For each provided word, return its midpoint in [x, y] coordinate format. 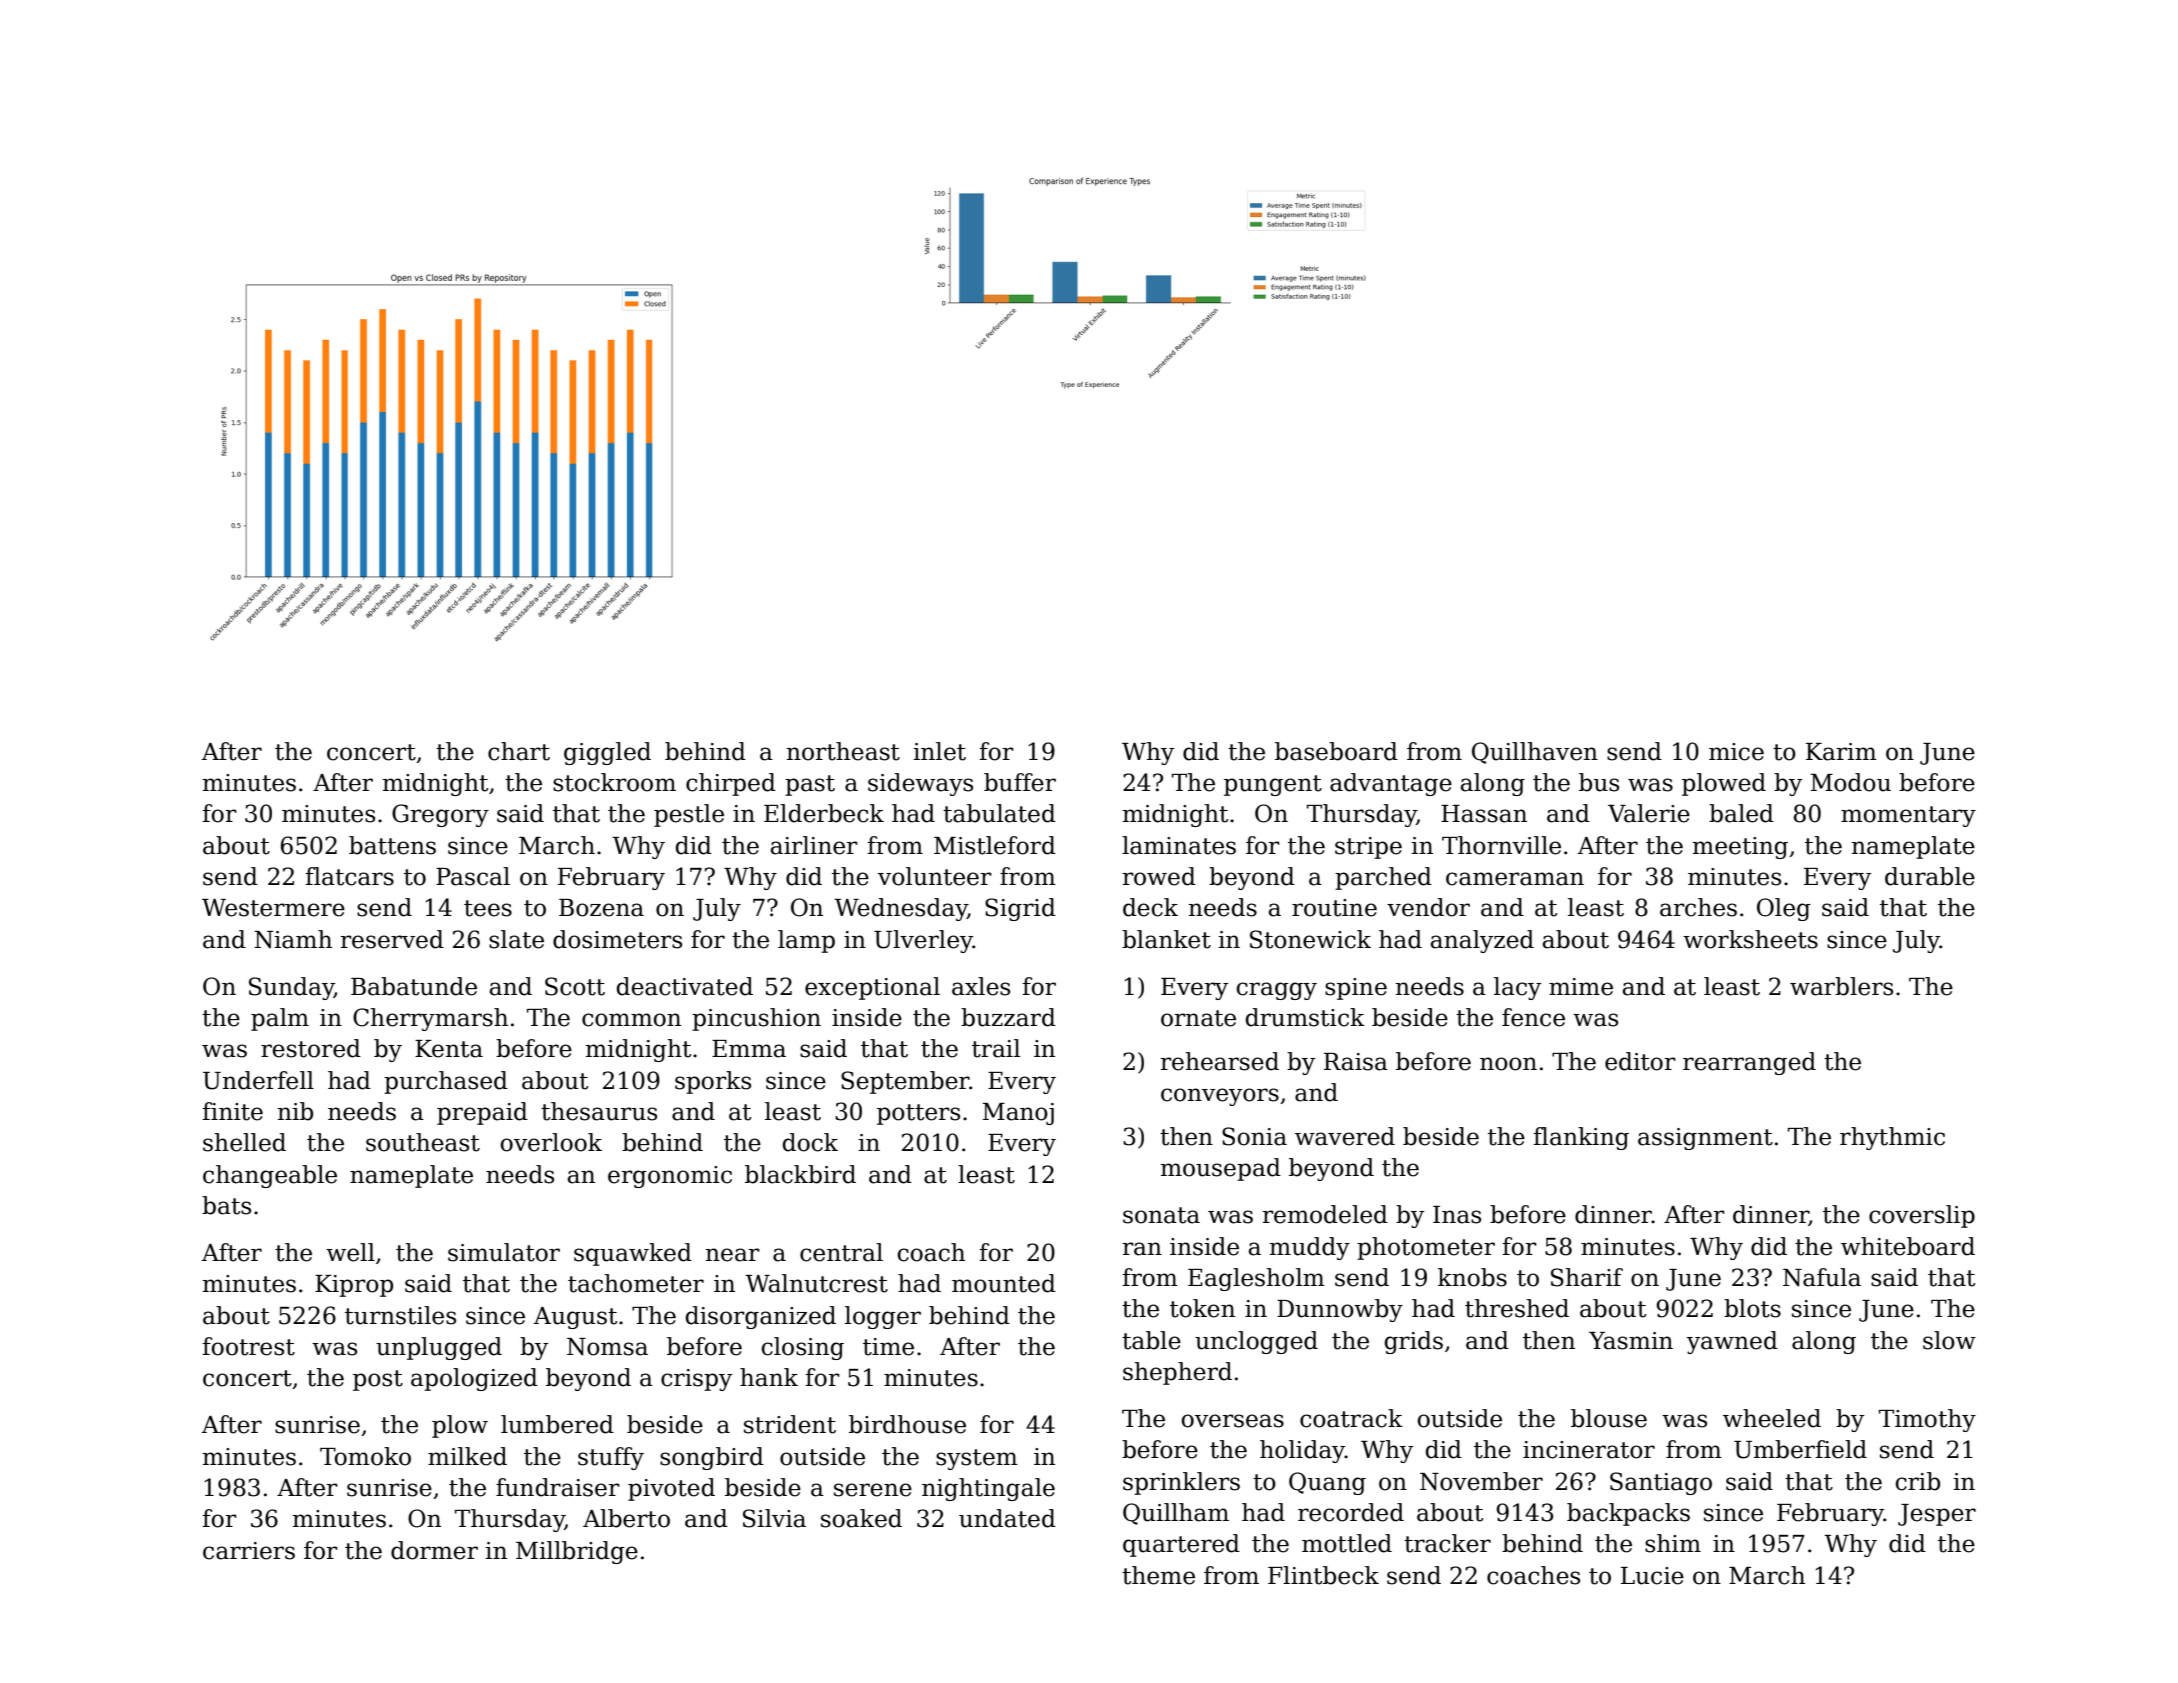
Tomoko [365, 1456]
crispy [696, 1380]
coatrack [1351, 1418]
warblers [1841, 986]
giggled [607, 753]
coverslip [1922, 1216]
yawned [1732, 1342]
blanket [1166, 939]
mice [1736, 752]
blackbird [800, 1174]
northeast [843, 751]
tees [488, 908]
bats [226, 1205]
